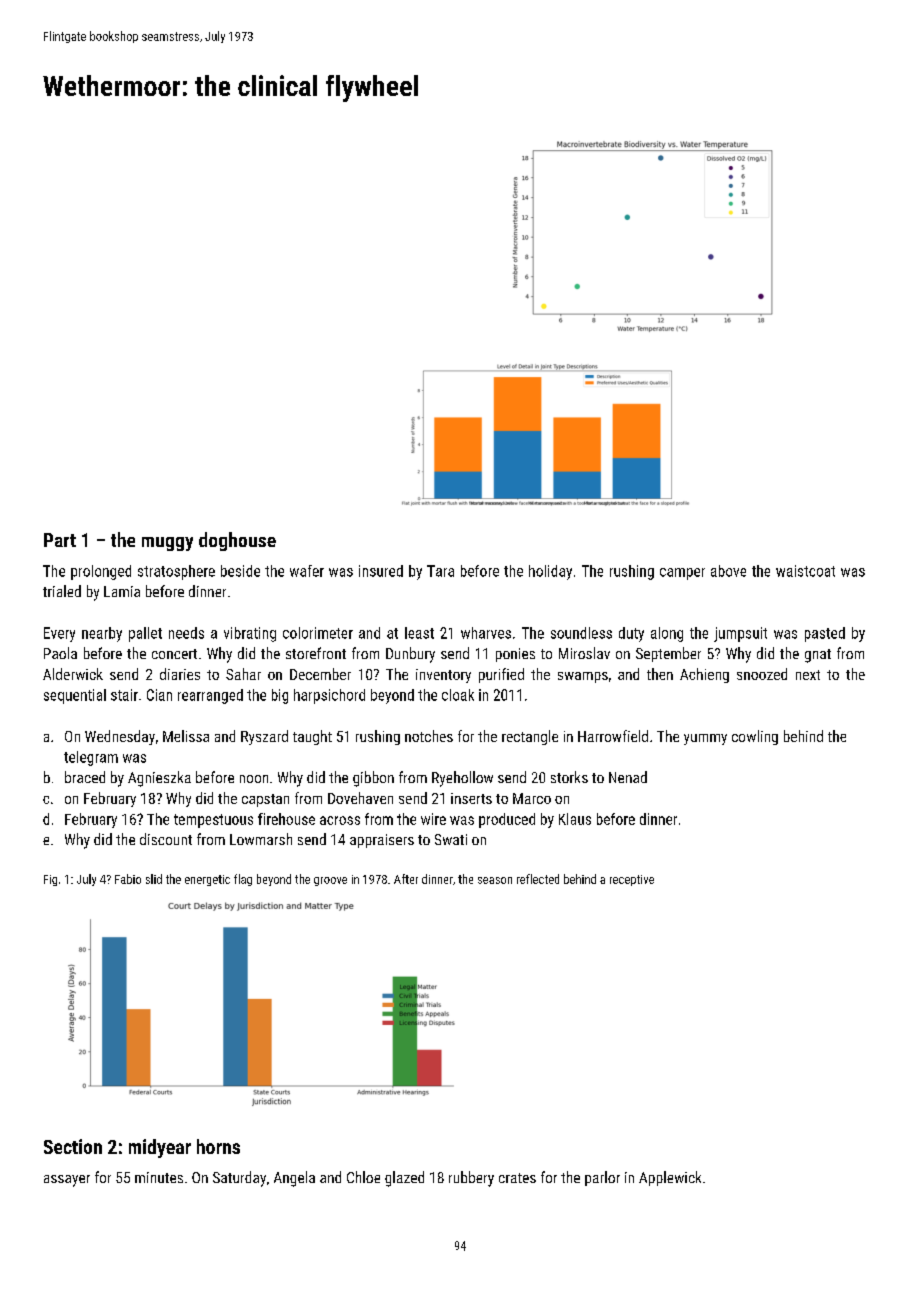 The height and width of the screenshot is (1316, 908). I want to click on holiday, so click(550, 572).
